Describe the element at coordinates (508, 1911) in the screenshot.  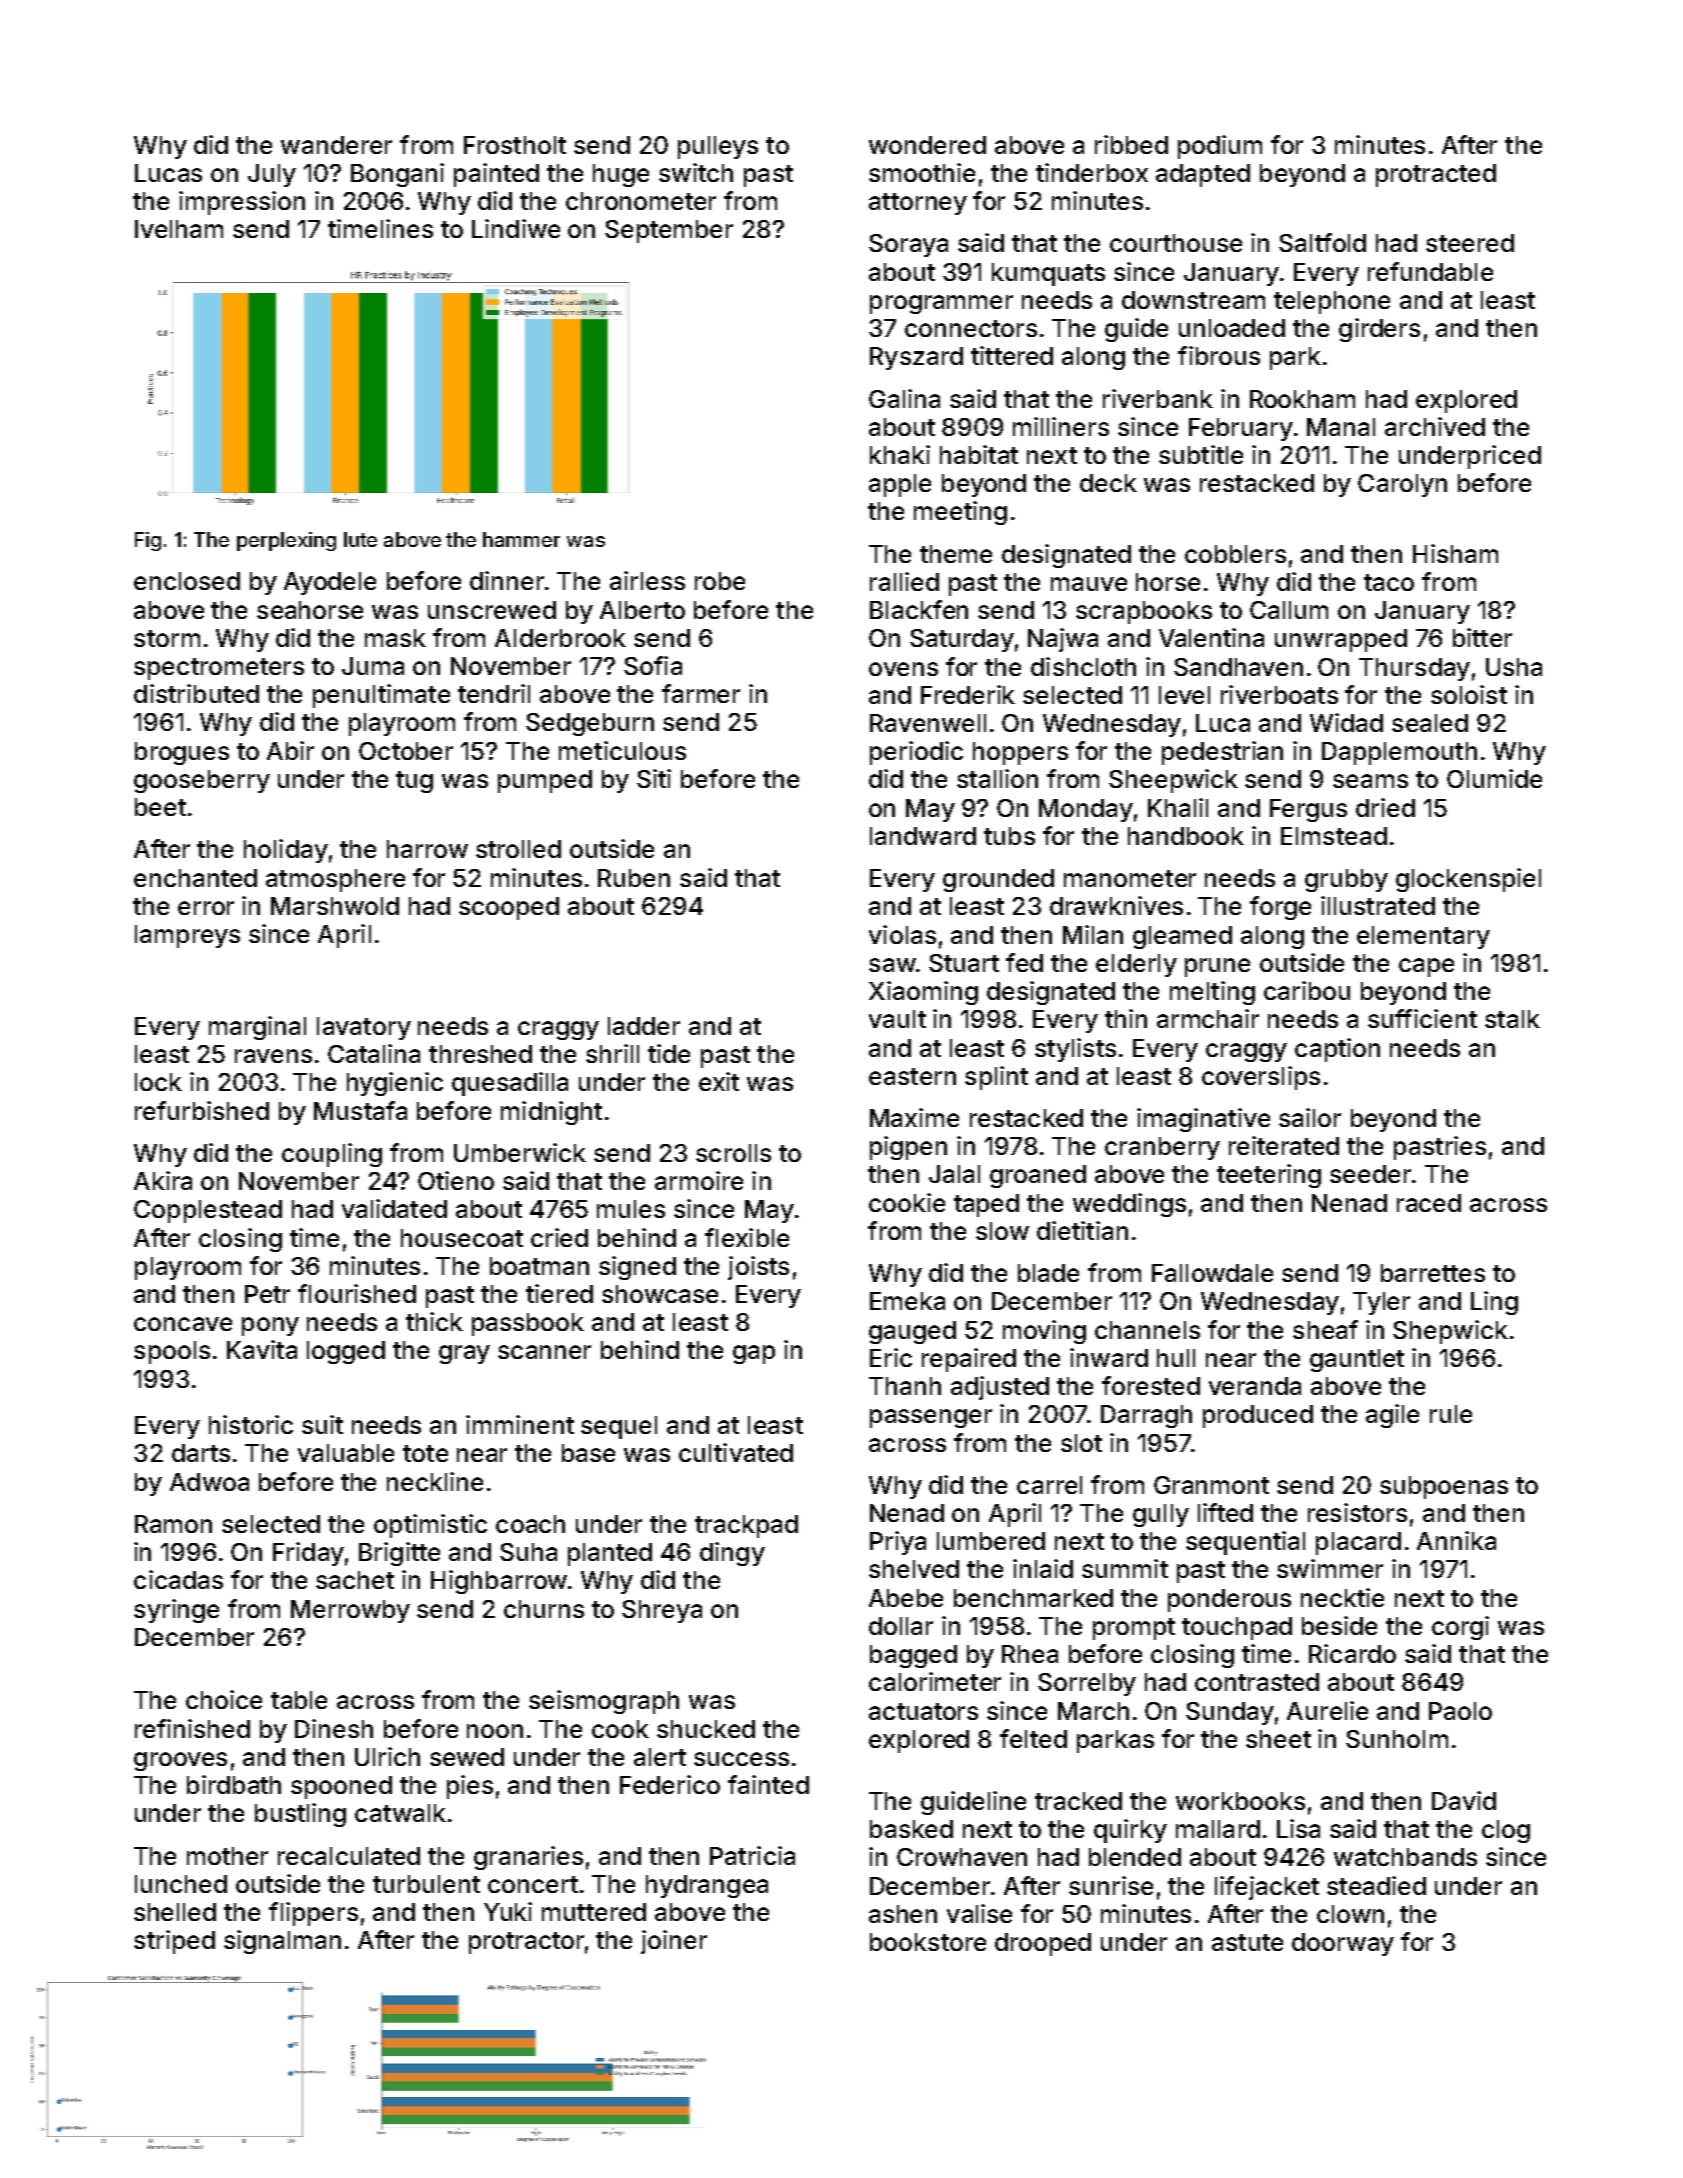
I see `Yuki` at that location.
